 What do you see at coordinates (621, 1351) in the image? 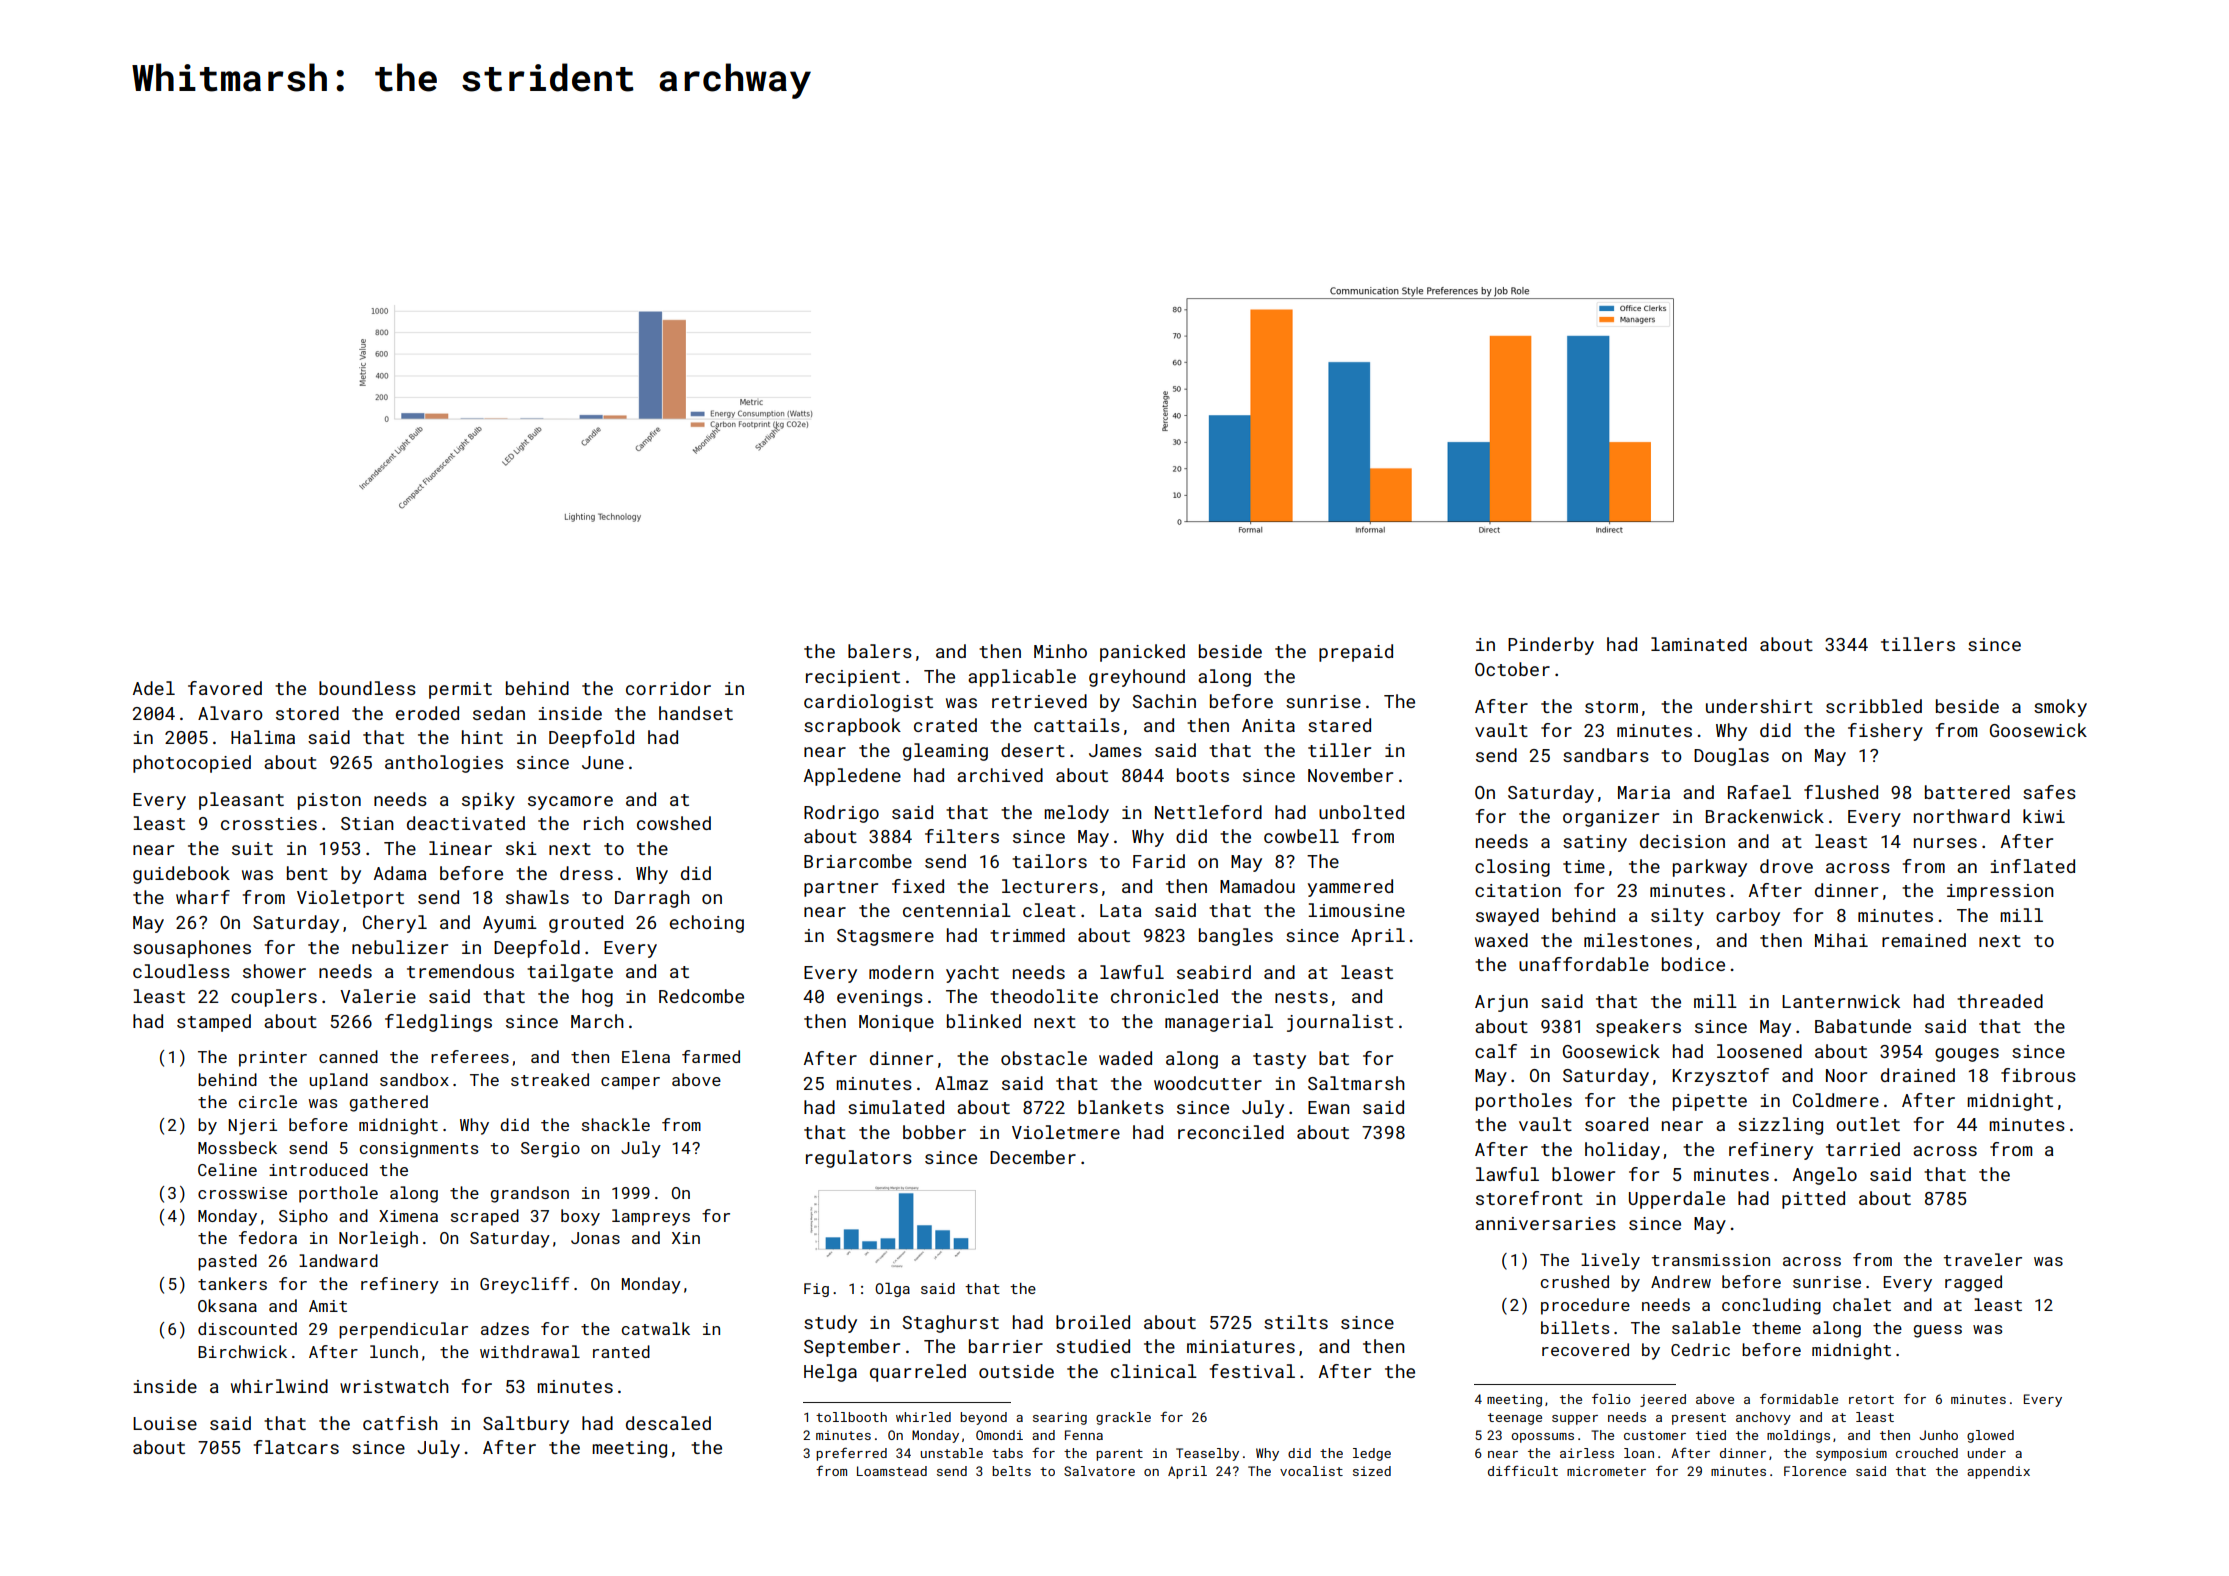
I see `ranted` at bounding box center [621, 1351].
